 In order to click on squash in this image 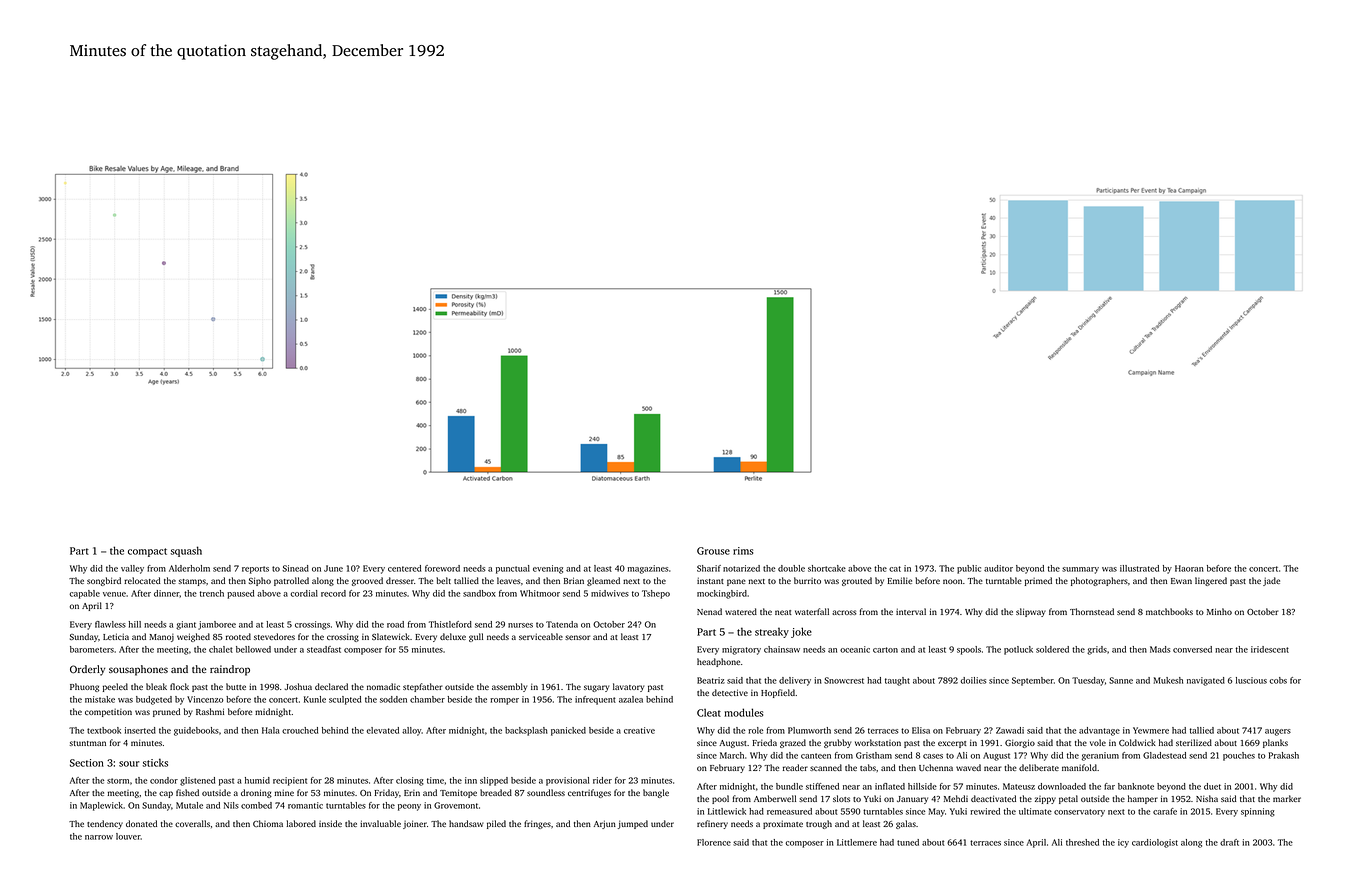, I will do `click(186, 551)`.
